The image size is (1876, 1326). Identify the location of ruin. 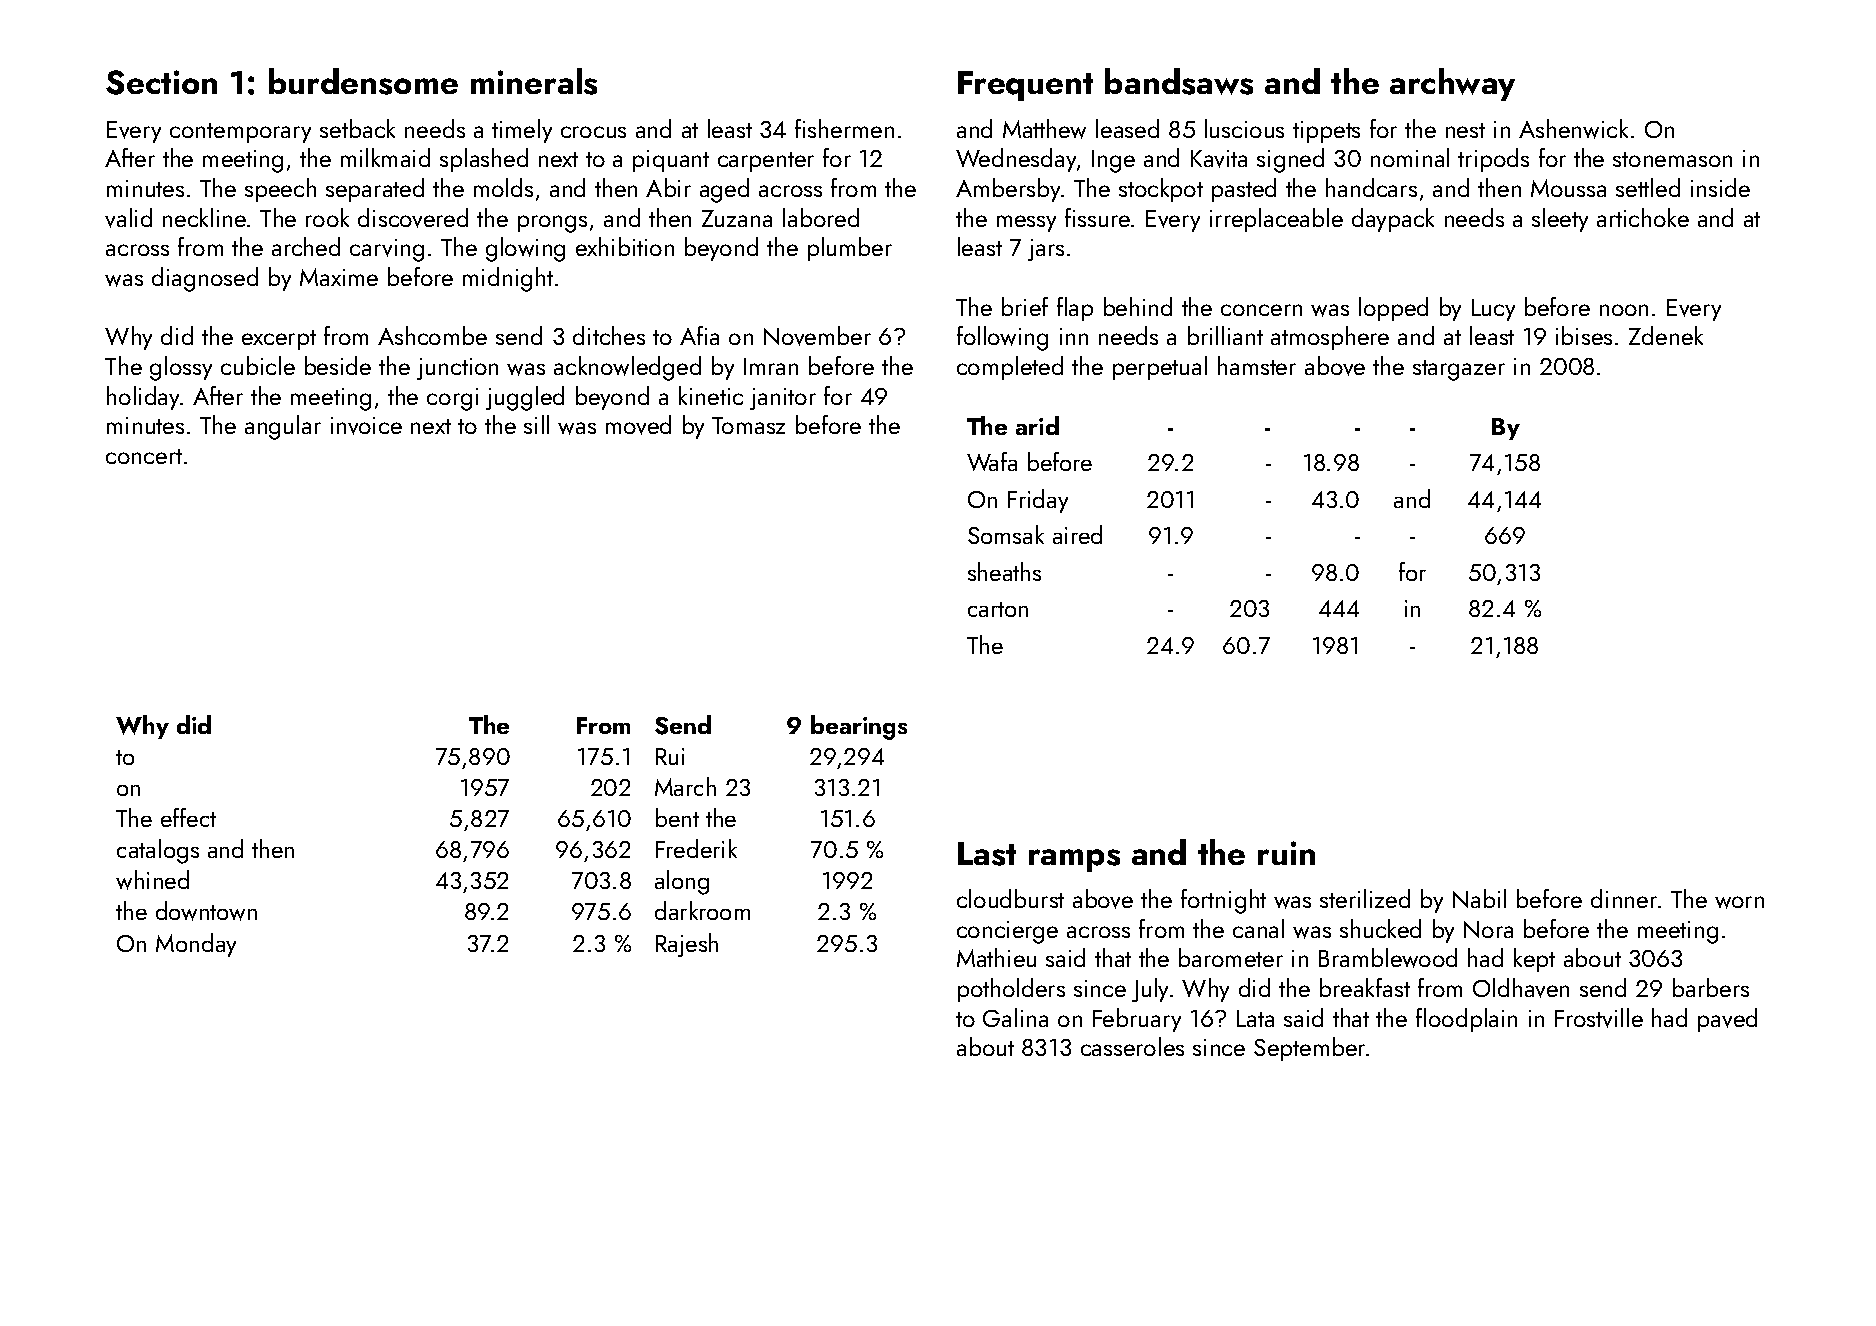
(1286, 853).
